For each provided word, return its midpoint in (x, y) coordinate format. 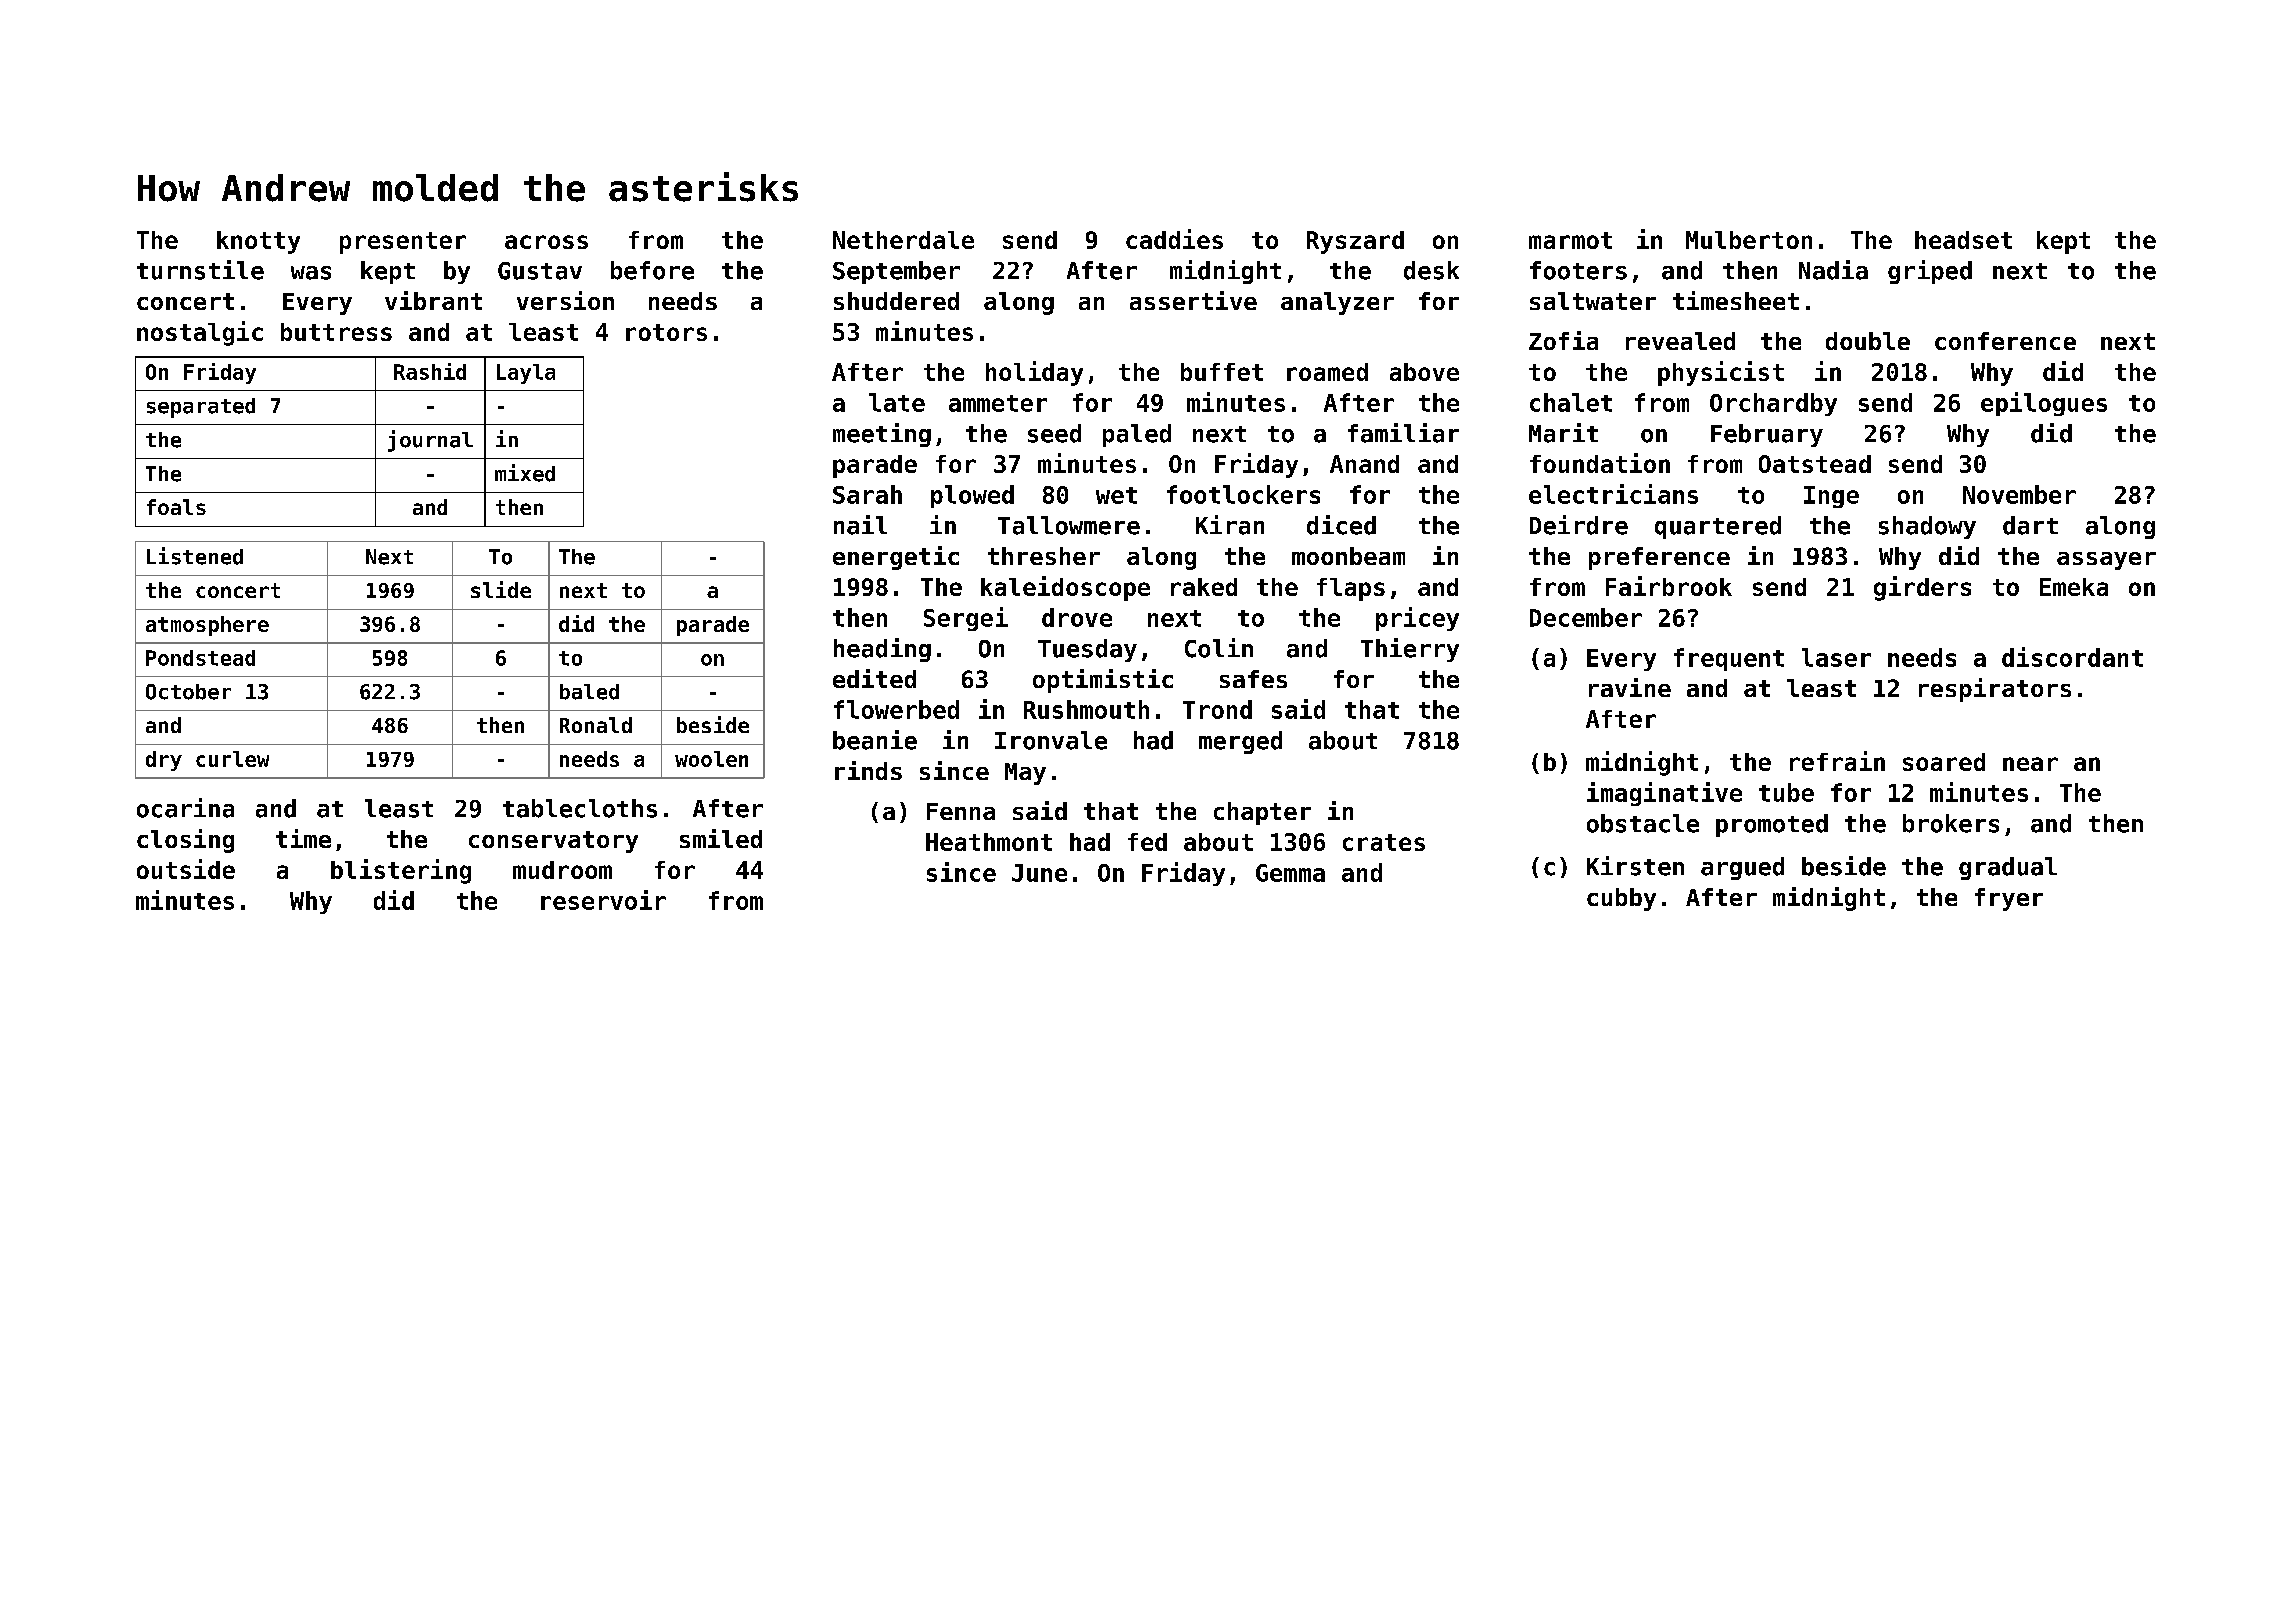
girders (1922, 588)
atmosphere (207, 626)
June (1039, 873)
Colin (1219, 648)
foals (176, 507)
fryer (2009, 899)
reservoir (603, 900)
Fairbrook (1669, 586)
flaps (1351, 589)
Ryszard (1355, 242)
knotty (258, 242)
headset (1963, 240)
